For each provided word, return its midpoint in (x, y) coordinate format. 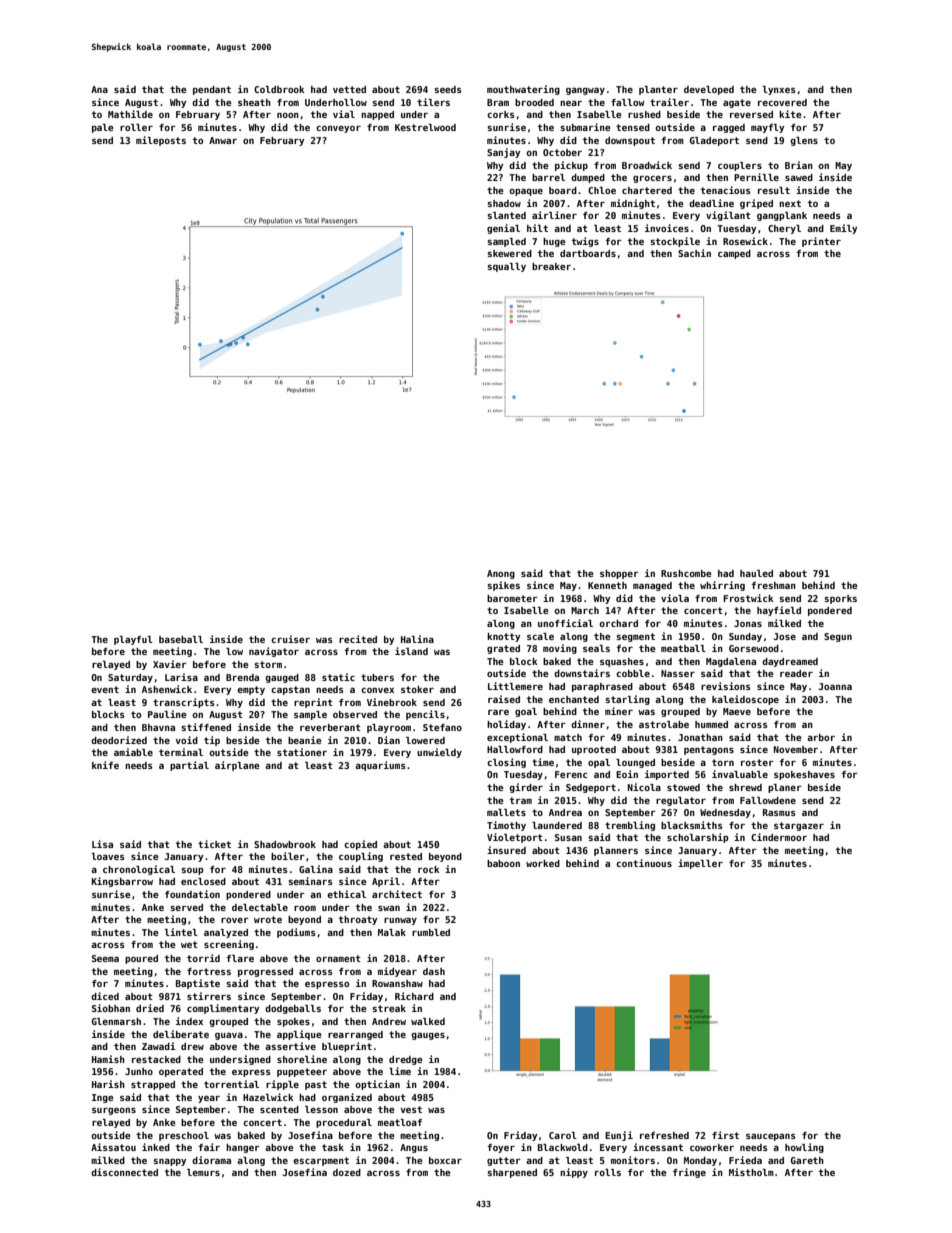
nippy (574, 1173)
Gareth (807, 1160)
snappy (169, 1162)
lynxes (779, 90)
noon (288, 115)
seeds (448, 89)
